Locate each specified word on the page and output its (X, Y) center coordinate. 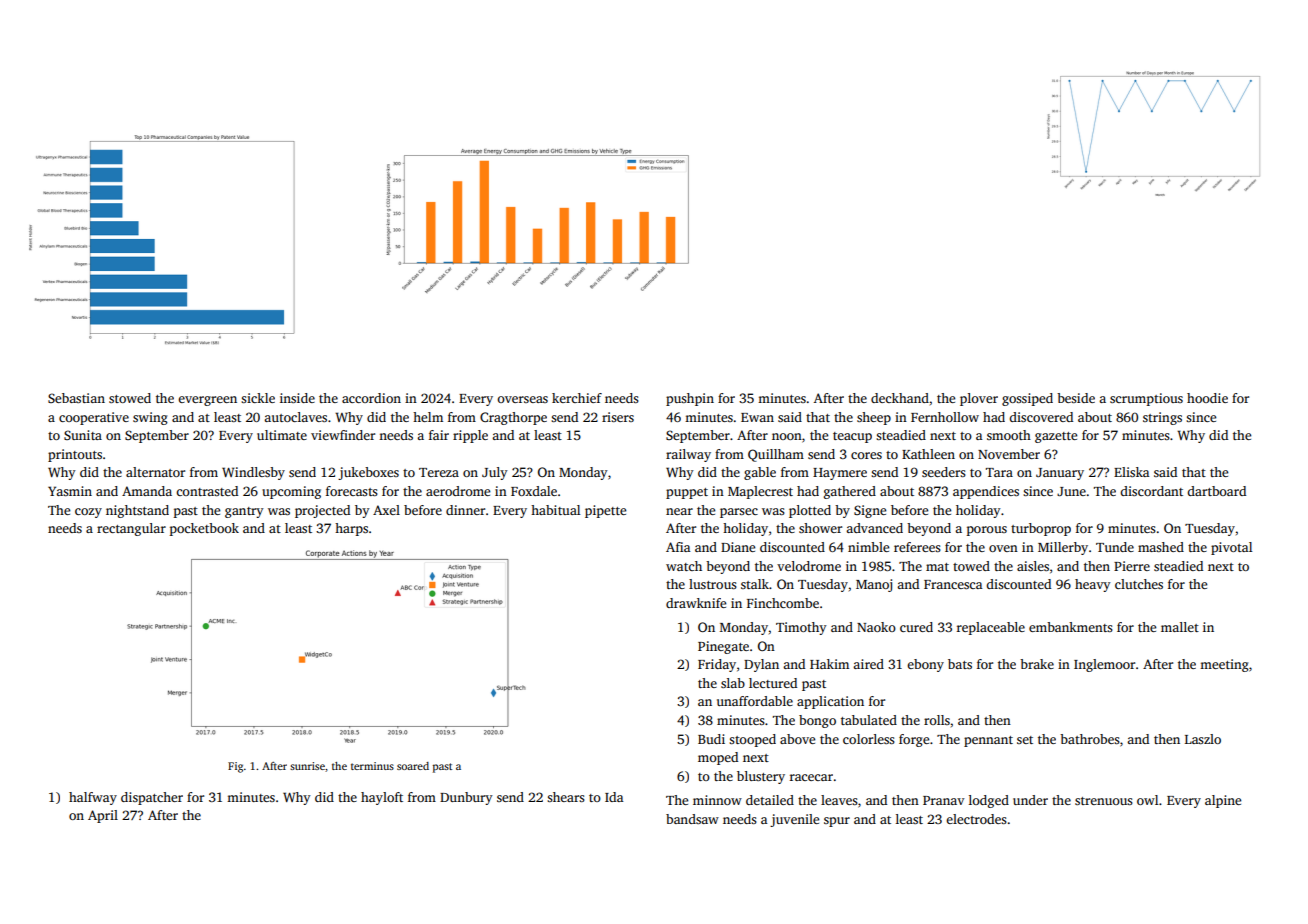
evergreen (207, 401)
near (679, 511)
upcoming (291, 492)
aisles (1033, 566)
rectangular (131, 529)
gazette (1056, 437)
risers (618, 417)
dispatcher (152, 798)
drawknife (696, 603)
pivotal (1231, 548)
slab (733, 683)
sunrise (307, 766)
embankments (1071, 627)
